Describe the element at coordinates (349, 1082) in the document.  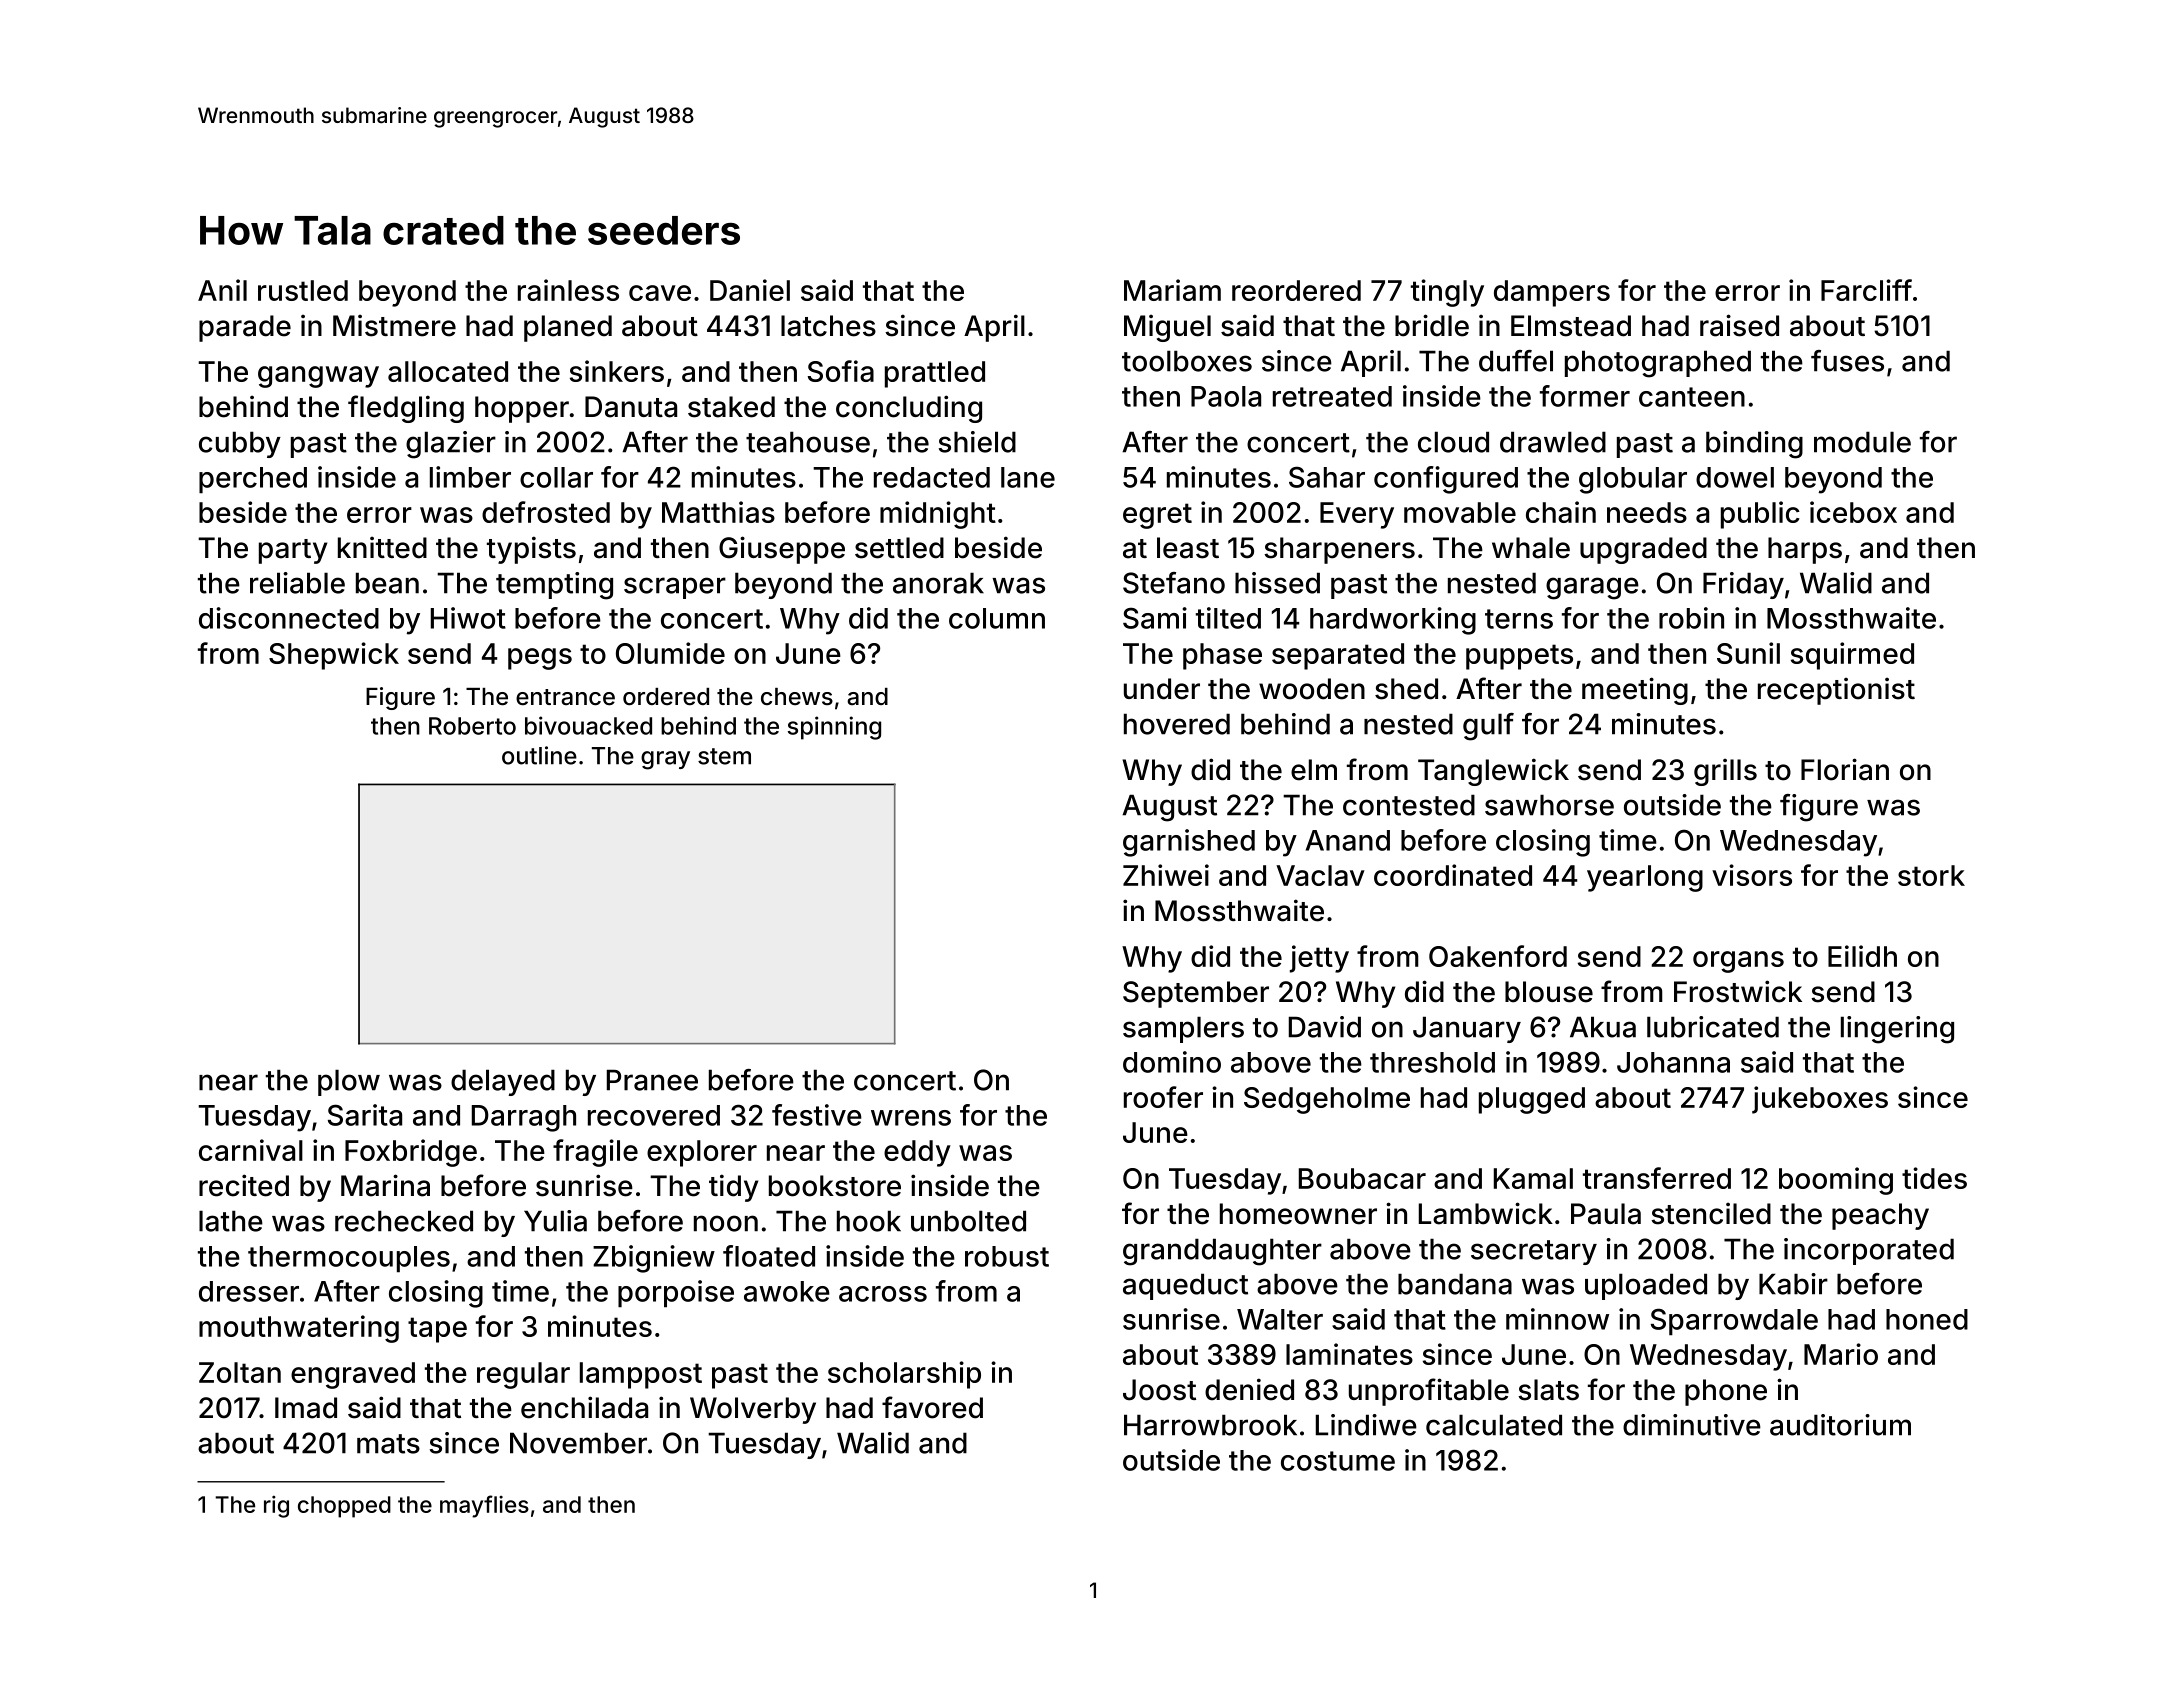
I see `plow` at that location.
